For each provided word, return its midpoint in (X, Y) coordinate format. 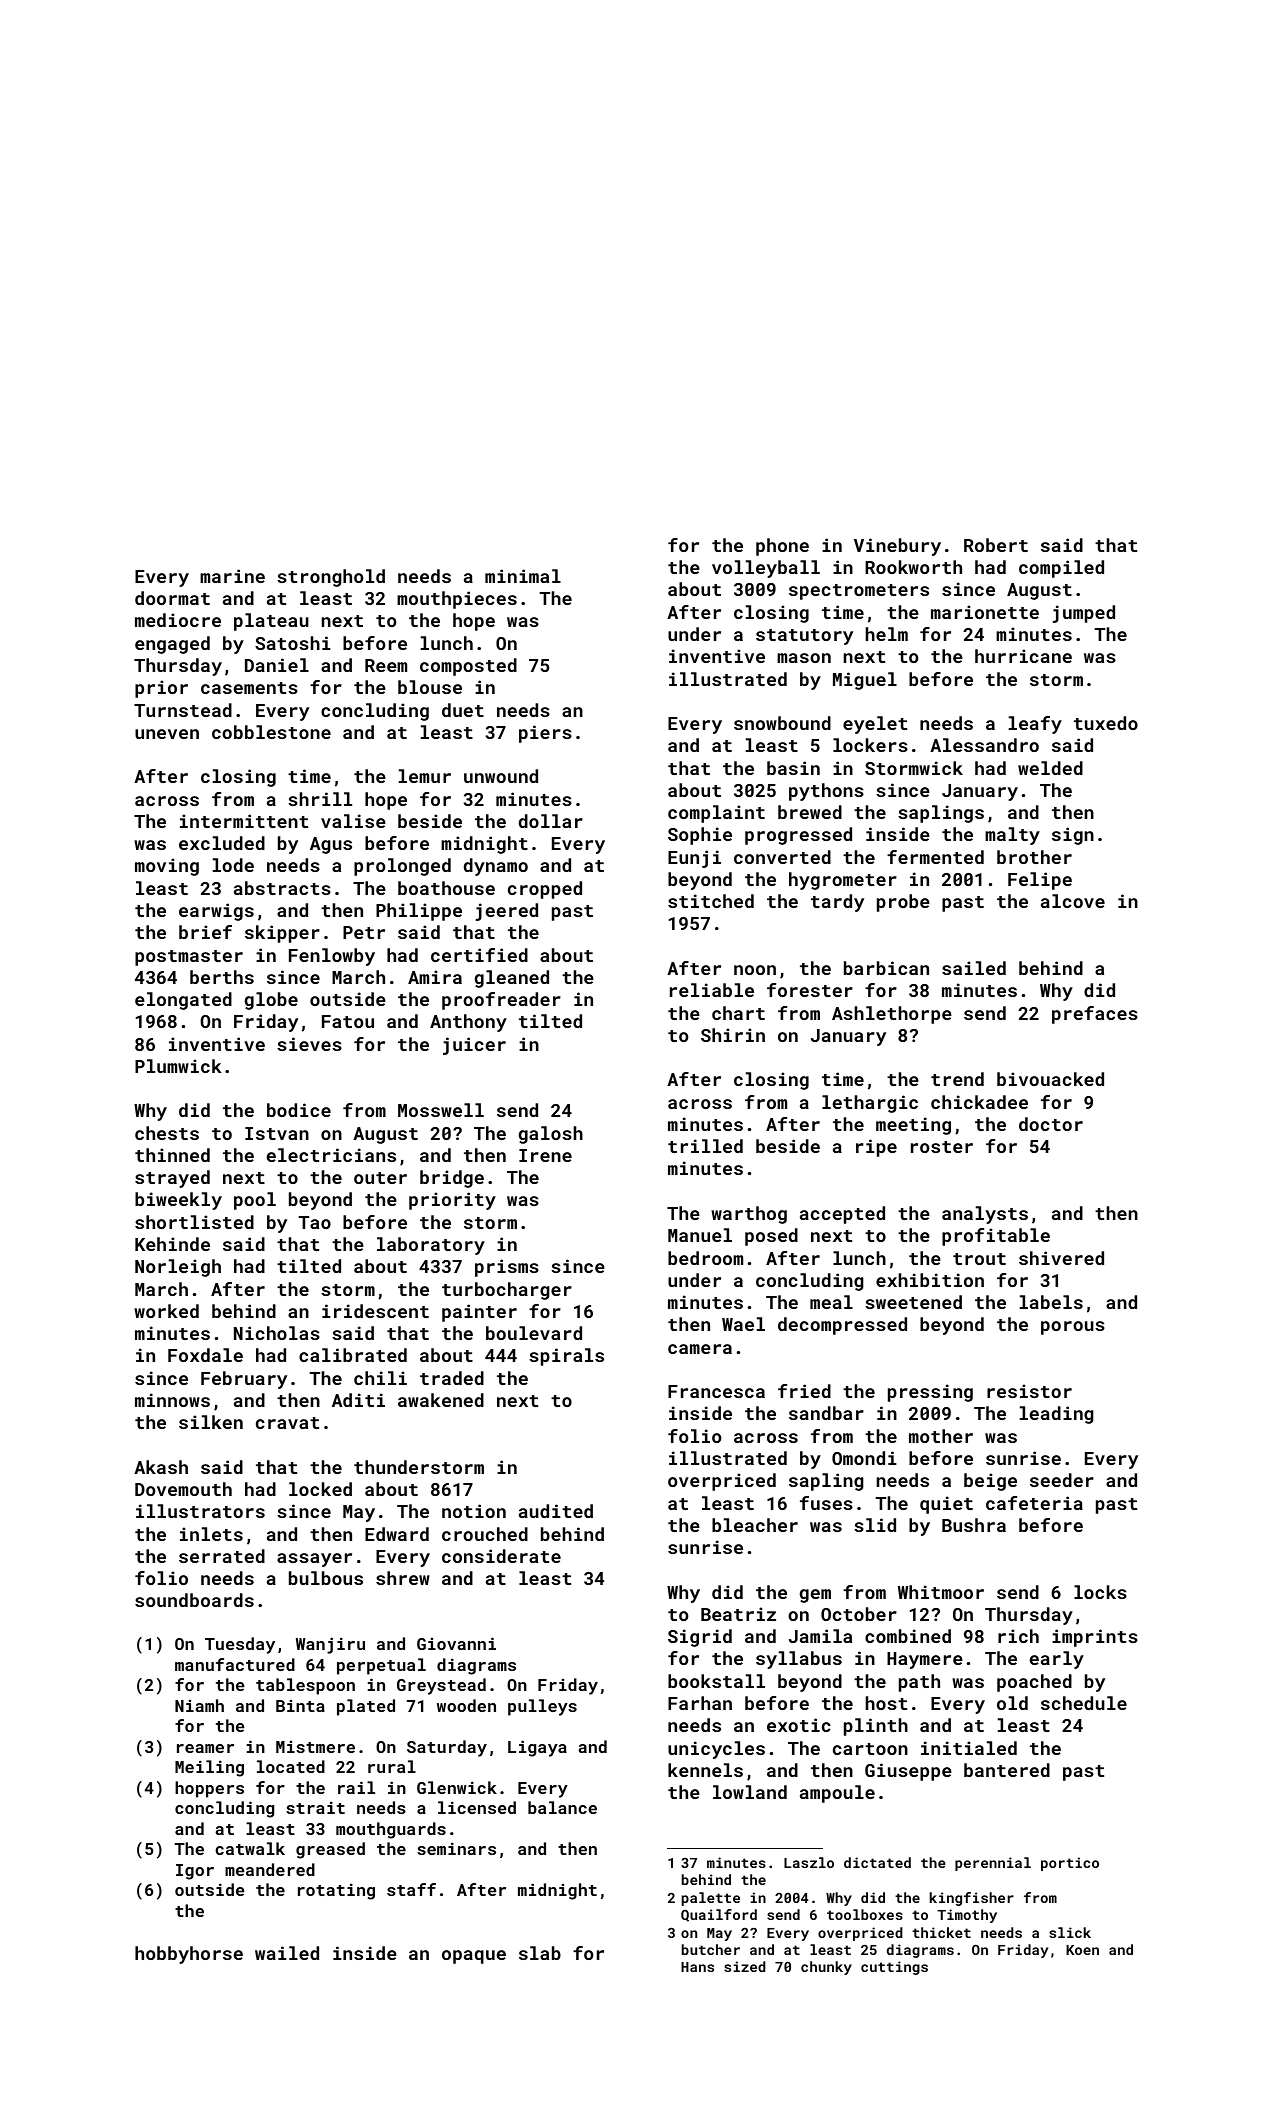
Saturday (447, 1748)
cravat (287, 1423)
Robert (996, 545)
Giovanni (456, 1643)
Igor (195, 1872)
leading (1057, 1415)
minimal (523, 576)
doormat (172, 598)
